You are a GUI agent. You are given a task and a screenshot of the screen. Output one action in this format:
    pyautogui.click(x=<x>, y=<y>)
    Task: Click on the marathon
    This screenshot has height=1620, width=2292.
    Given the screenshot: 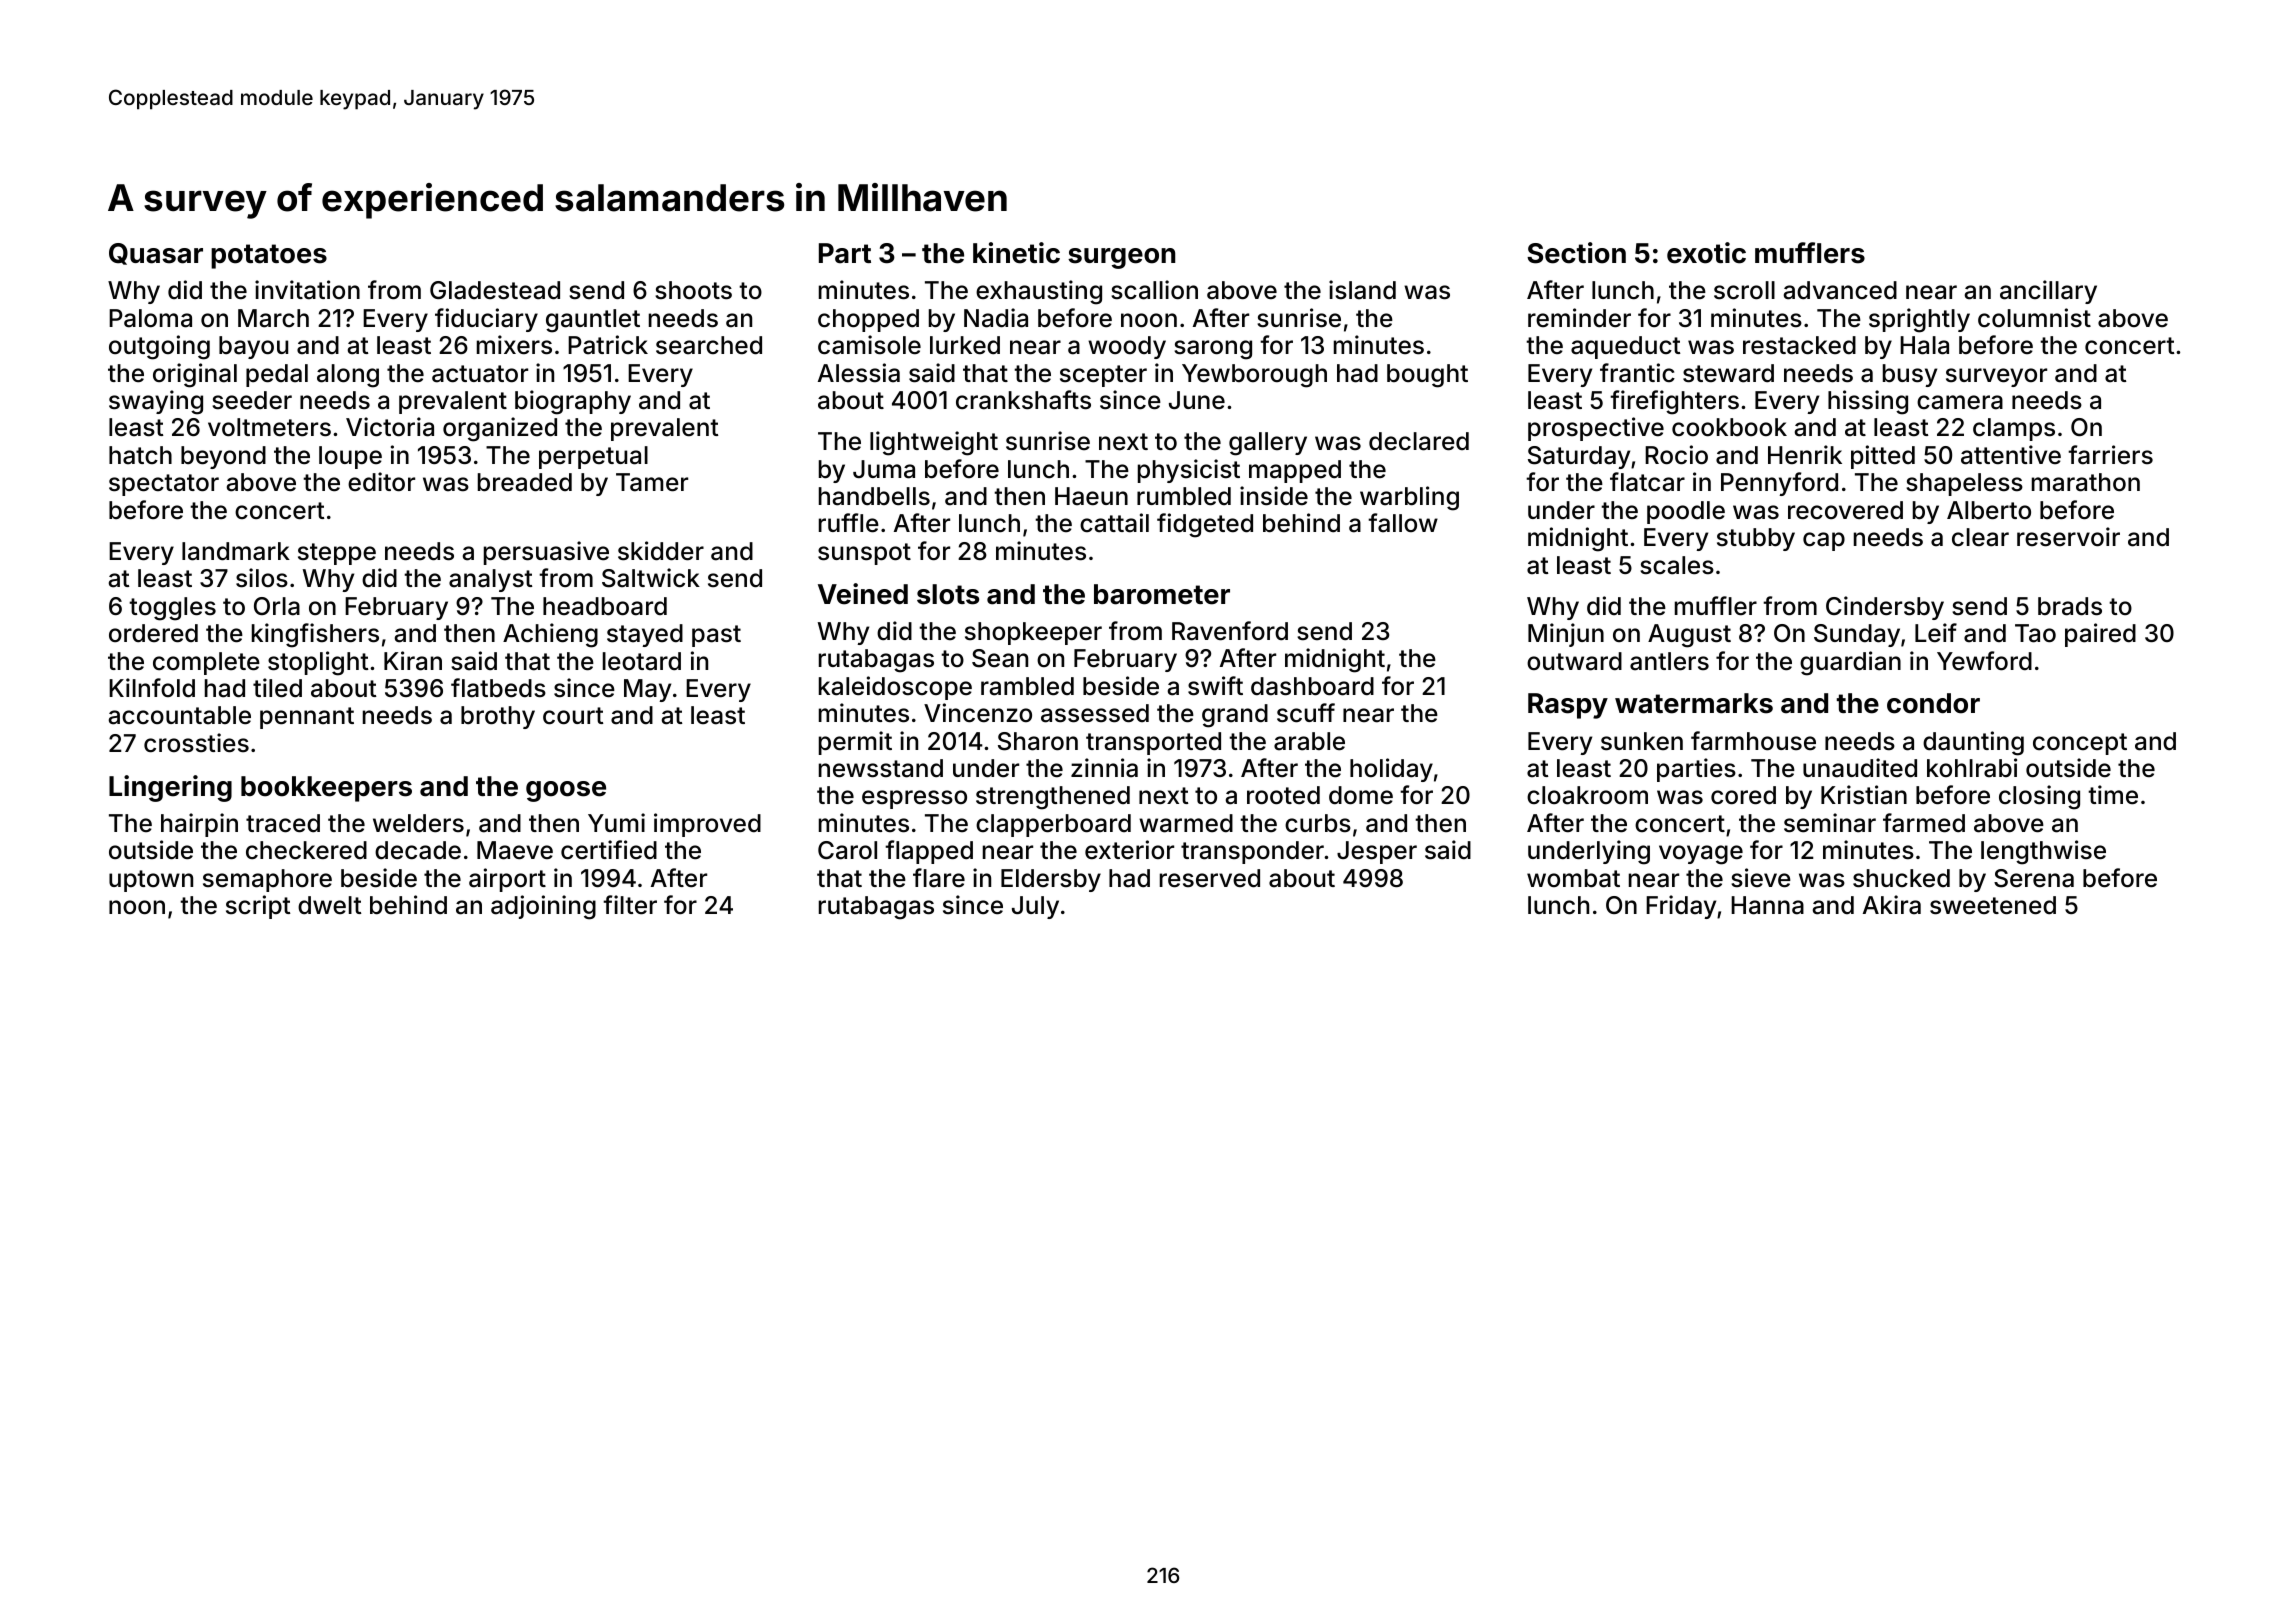 What is the action you would take?
    pyautogui.click(x=2086, y=482)
